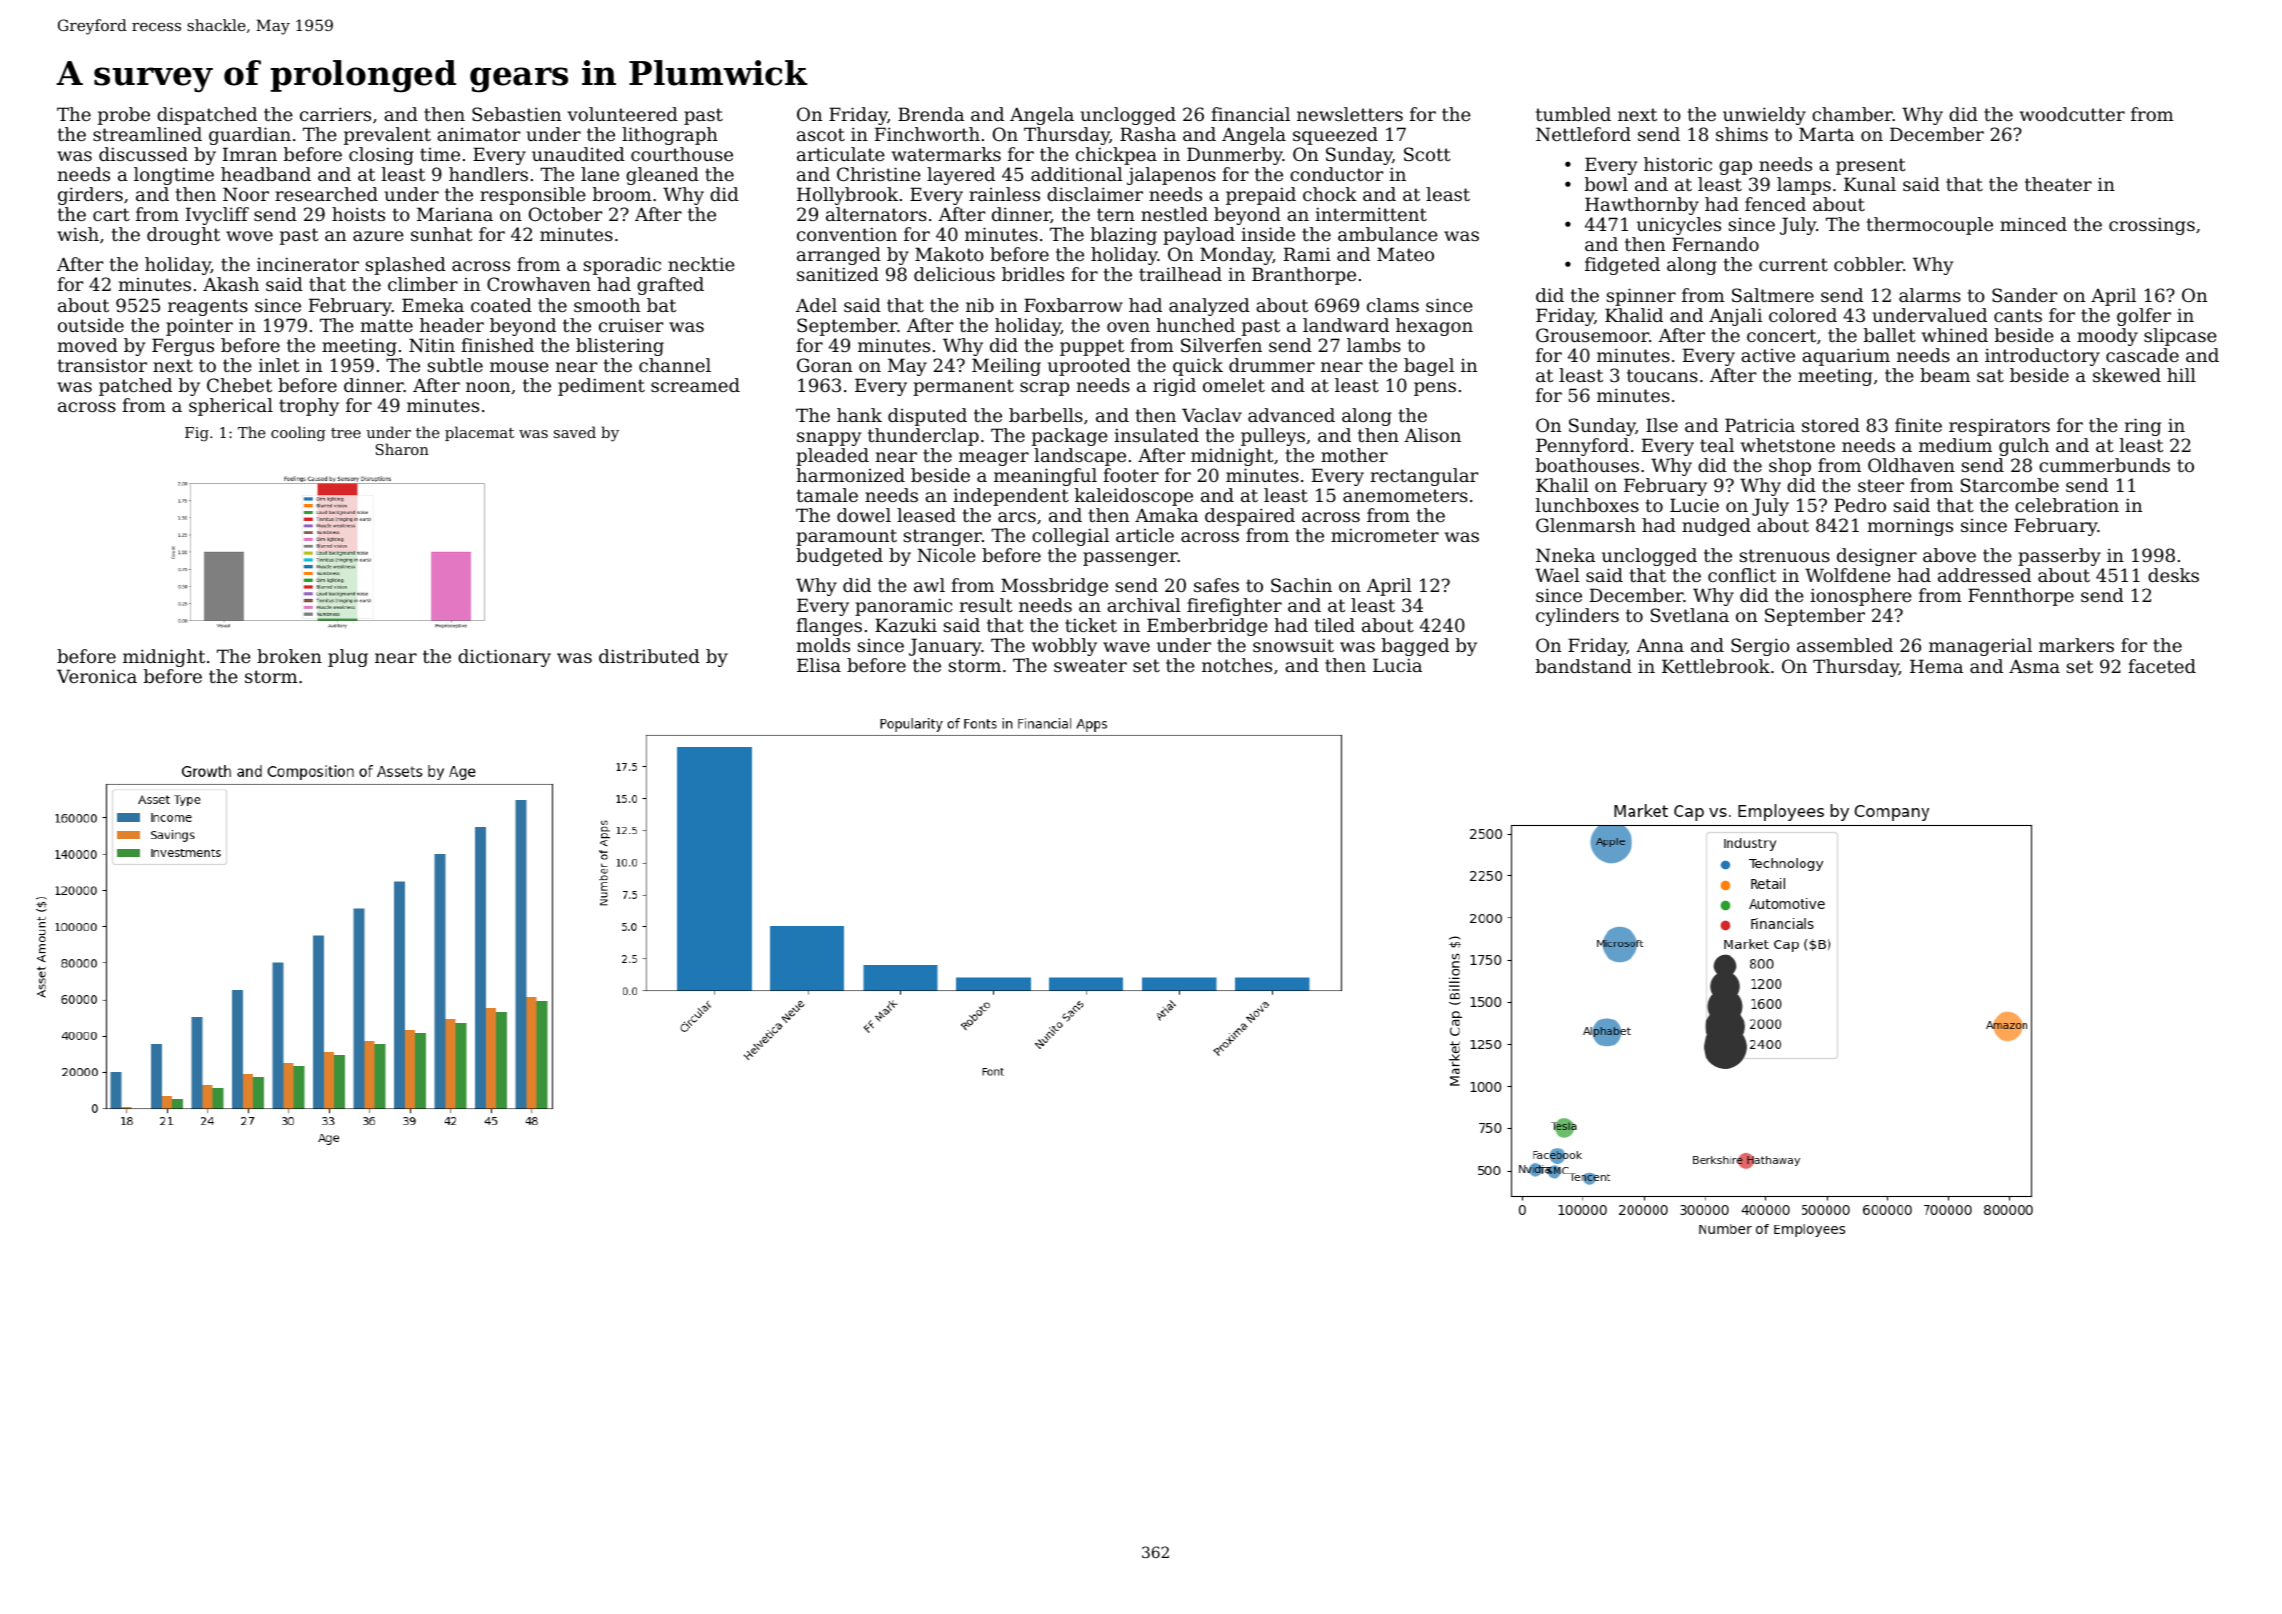 The width and height of the screenshot is (2282, 1614). Describe the element at coordinates (402, 449) in the screenshot. I see `Sharon` at that location.
